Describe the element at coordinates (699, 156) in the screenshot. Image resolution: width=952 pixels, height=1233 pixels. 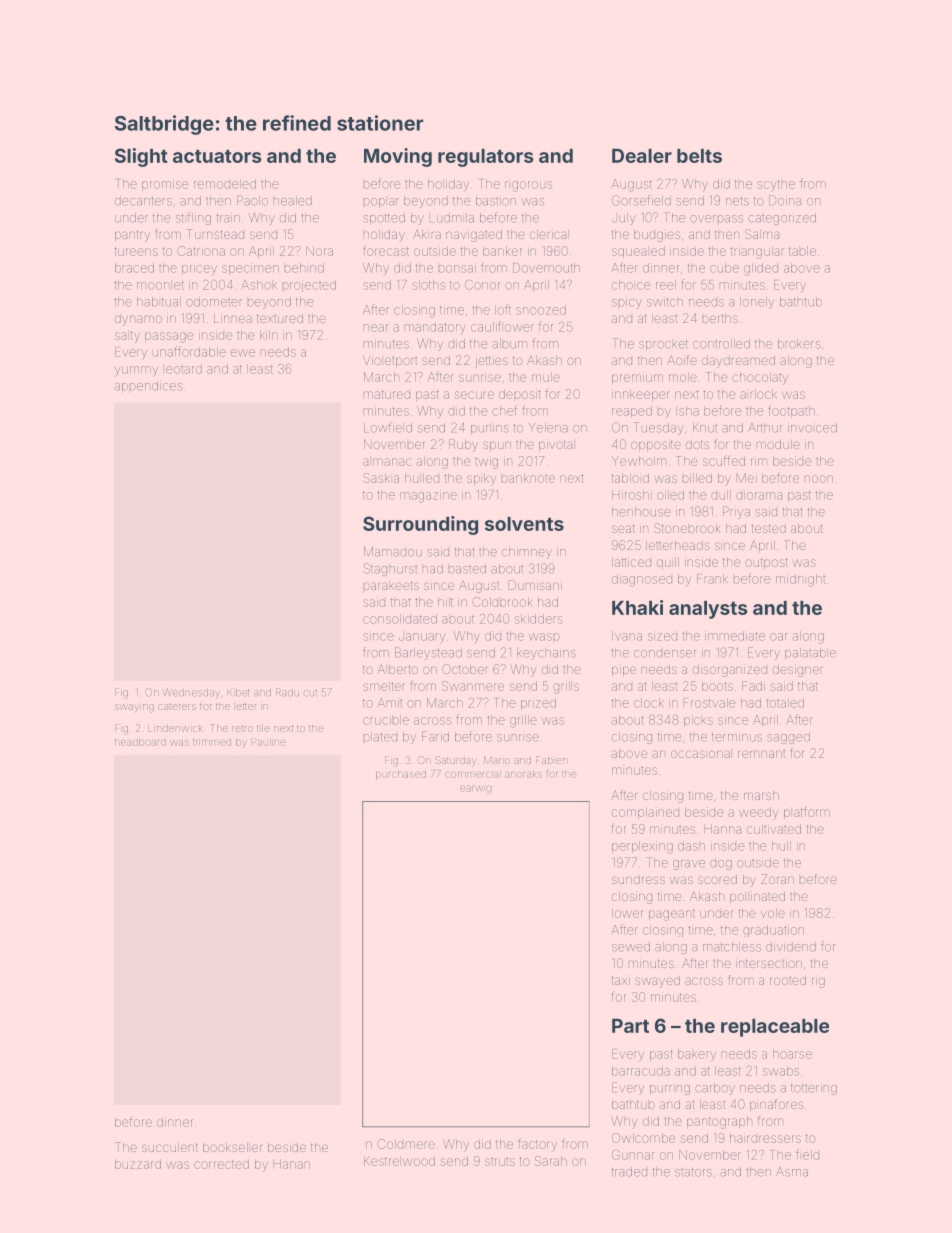
I see `belts` at that location.
